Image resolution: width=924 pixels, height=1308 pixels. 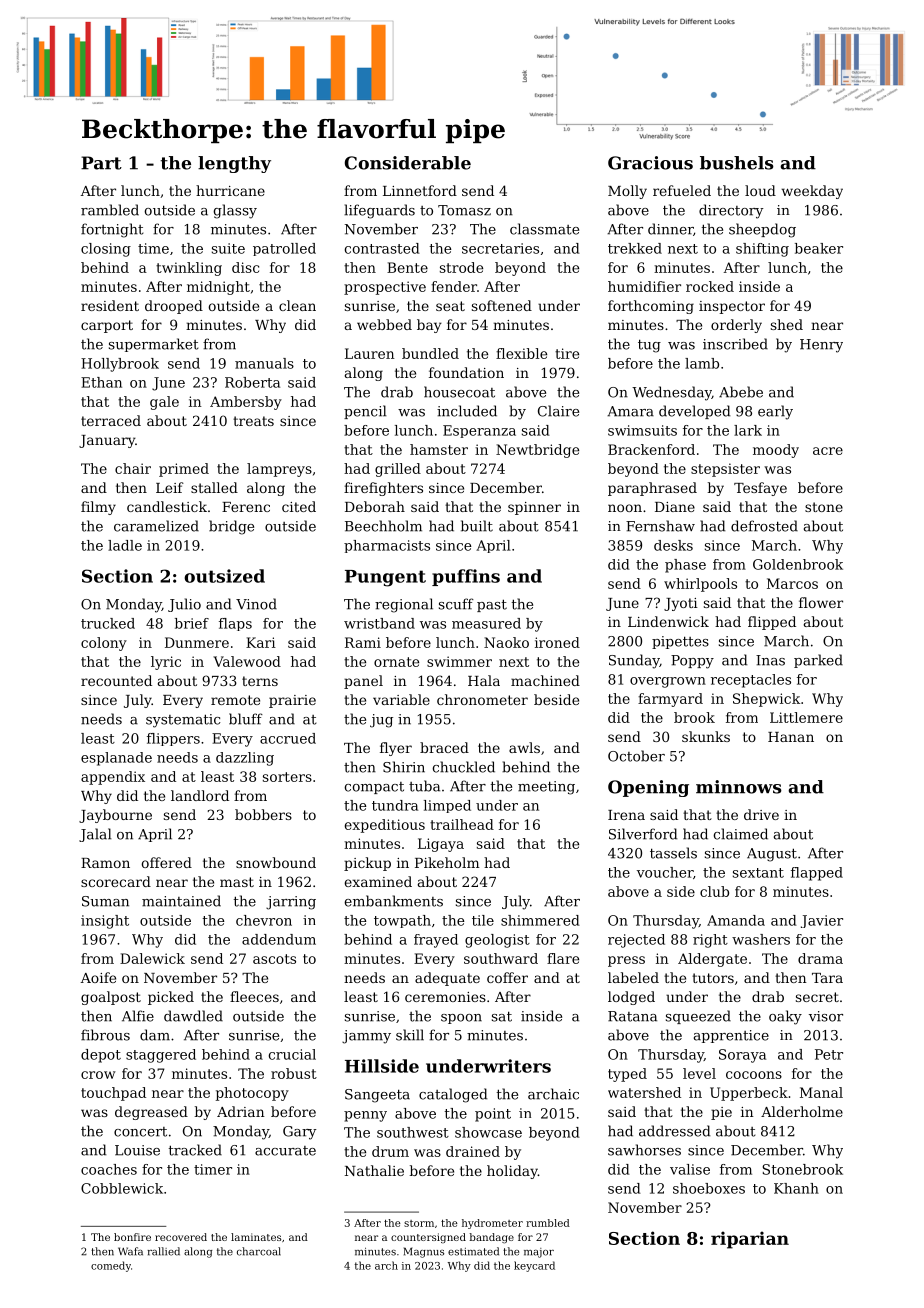 I want to click on frayed, so click(x=436, y=941).
